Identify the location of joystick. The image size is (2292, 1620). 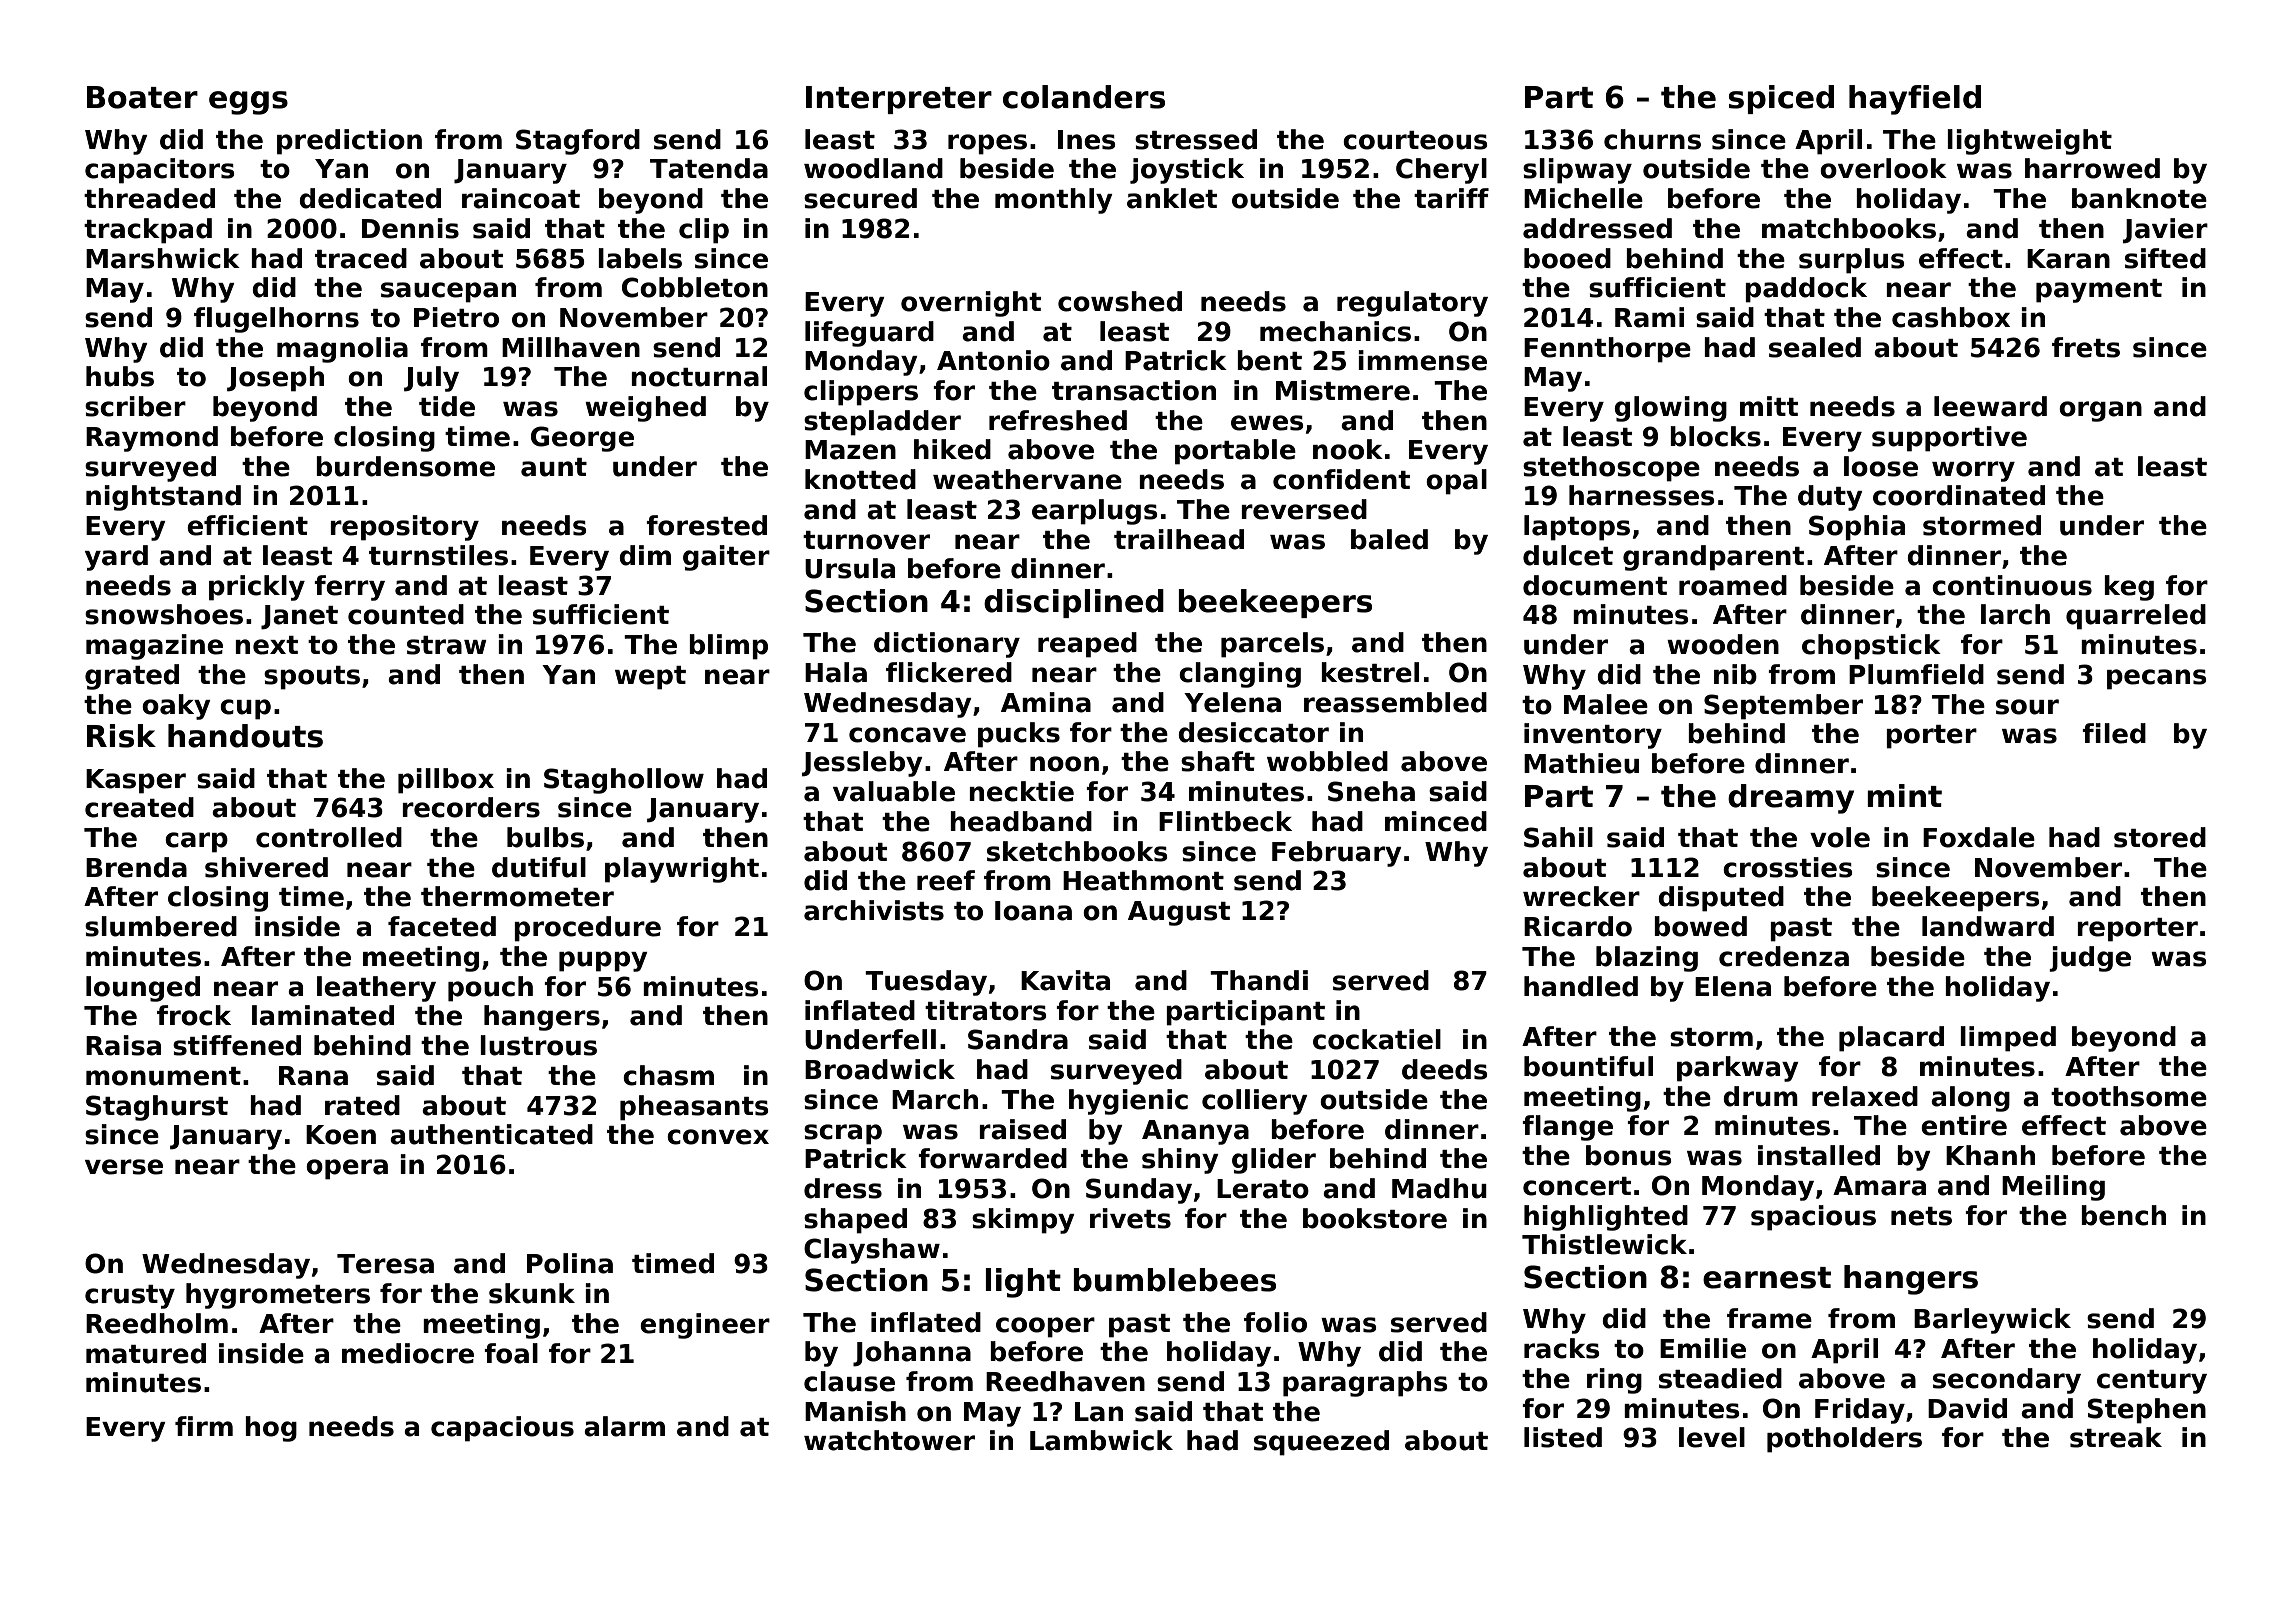
(1187, 171).
